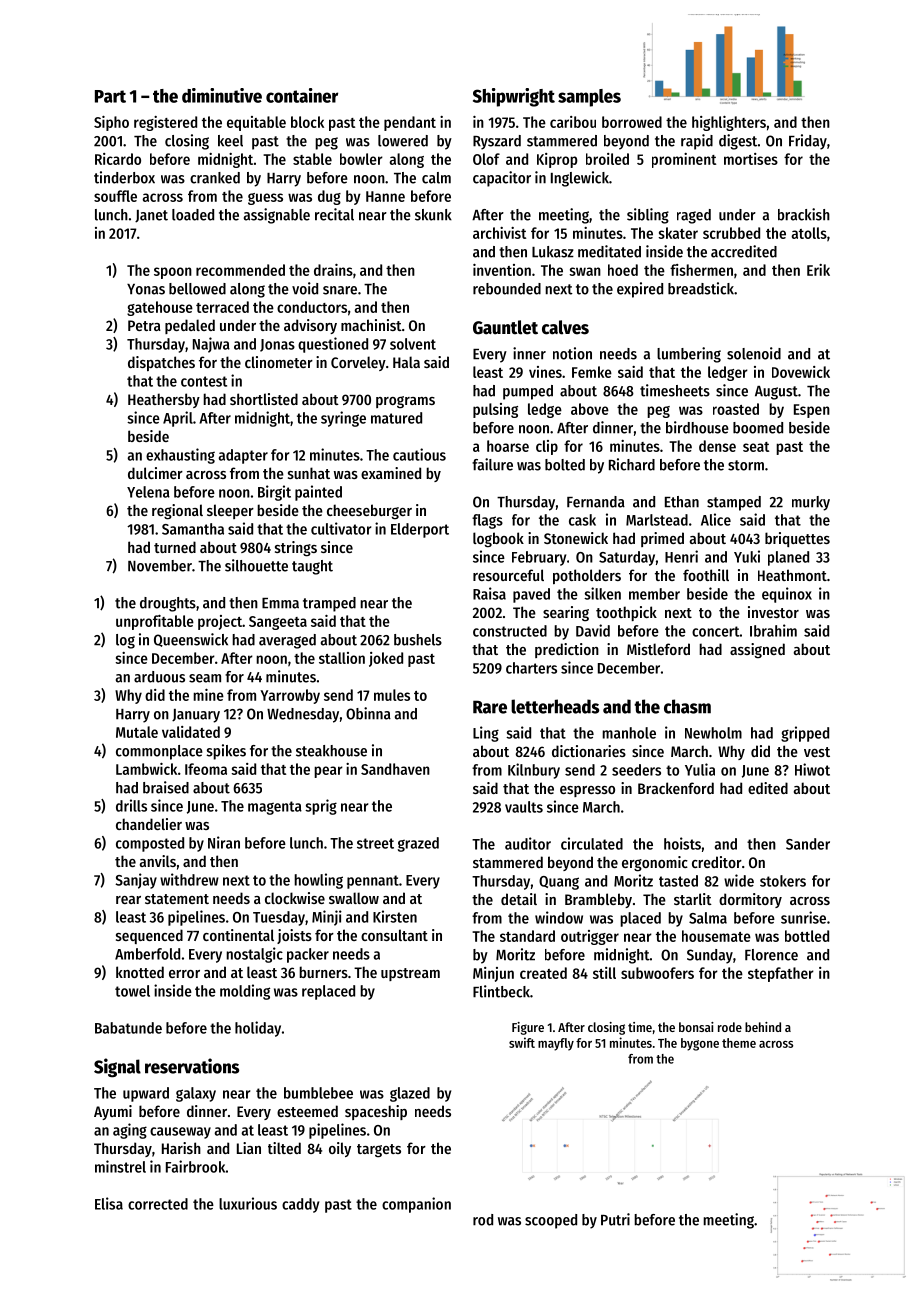 The width and height of the image is (924, 1308). What do you see at coordinates (716, 936) in the image?
I see `housemate` at bounding box center [716, 936].
